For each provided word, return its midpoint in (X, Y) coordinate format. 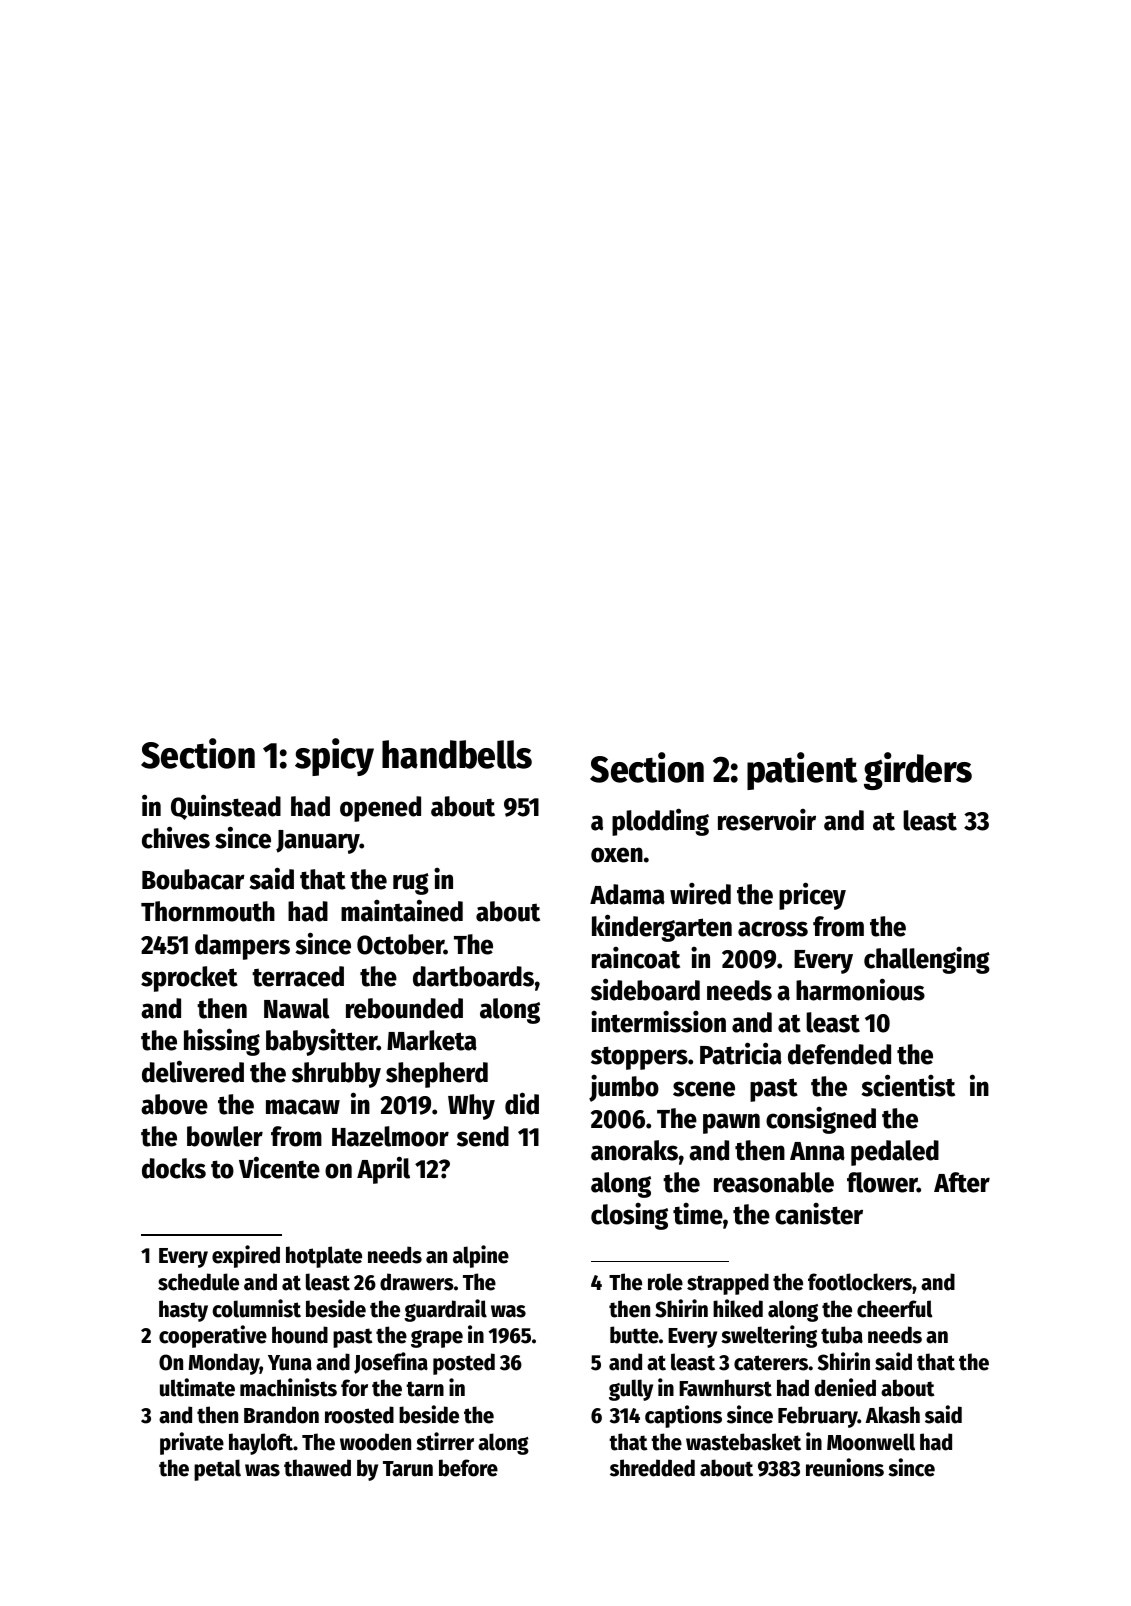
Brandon (281, 1415)
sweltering (769, 1336)
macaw (303, 1107)
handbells (457, 754)
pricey (812, 896)
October (400, 944)
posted (464, 1364)
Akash (893, 1415)
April (383, 1170)
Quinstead (226, 807)
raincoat (636, 958)
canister (819, 1214)
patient (802, 771)
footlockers (860, 1282)
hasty (183, 1311)
